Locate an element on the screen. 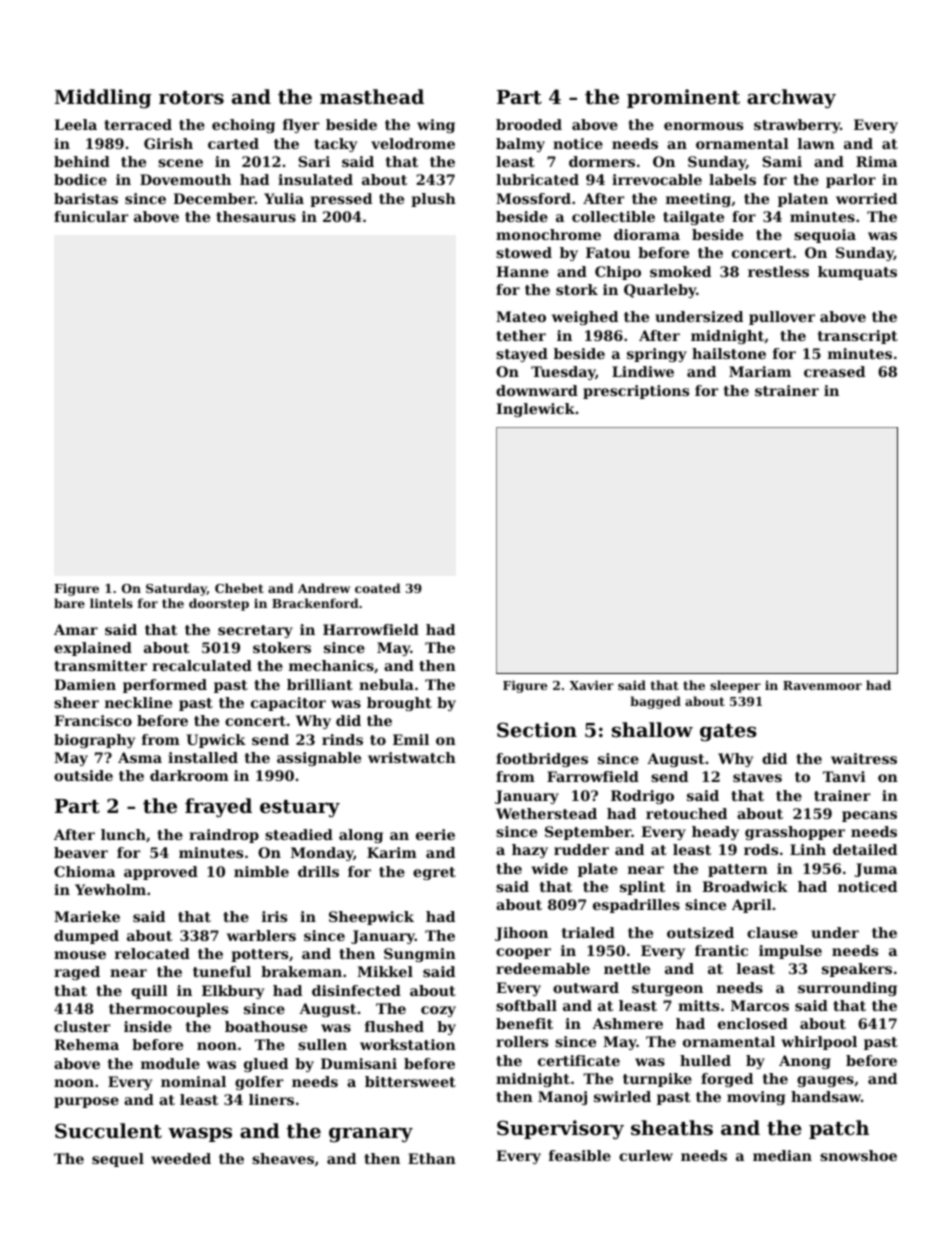  Saturday is located at coordinates (176, 589).
